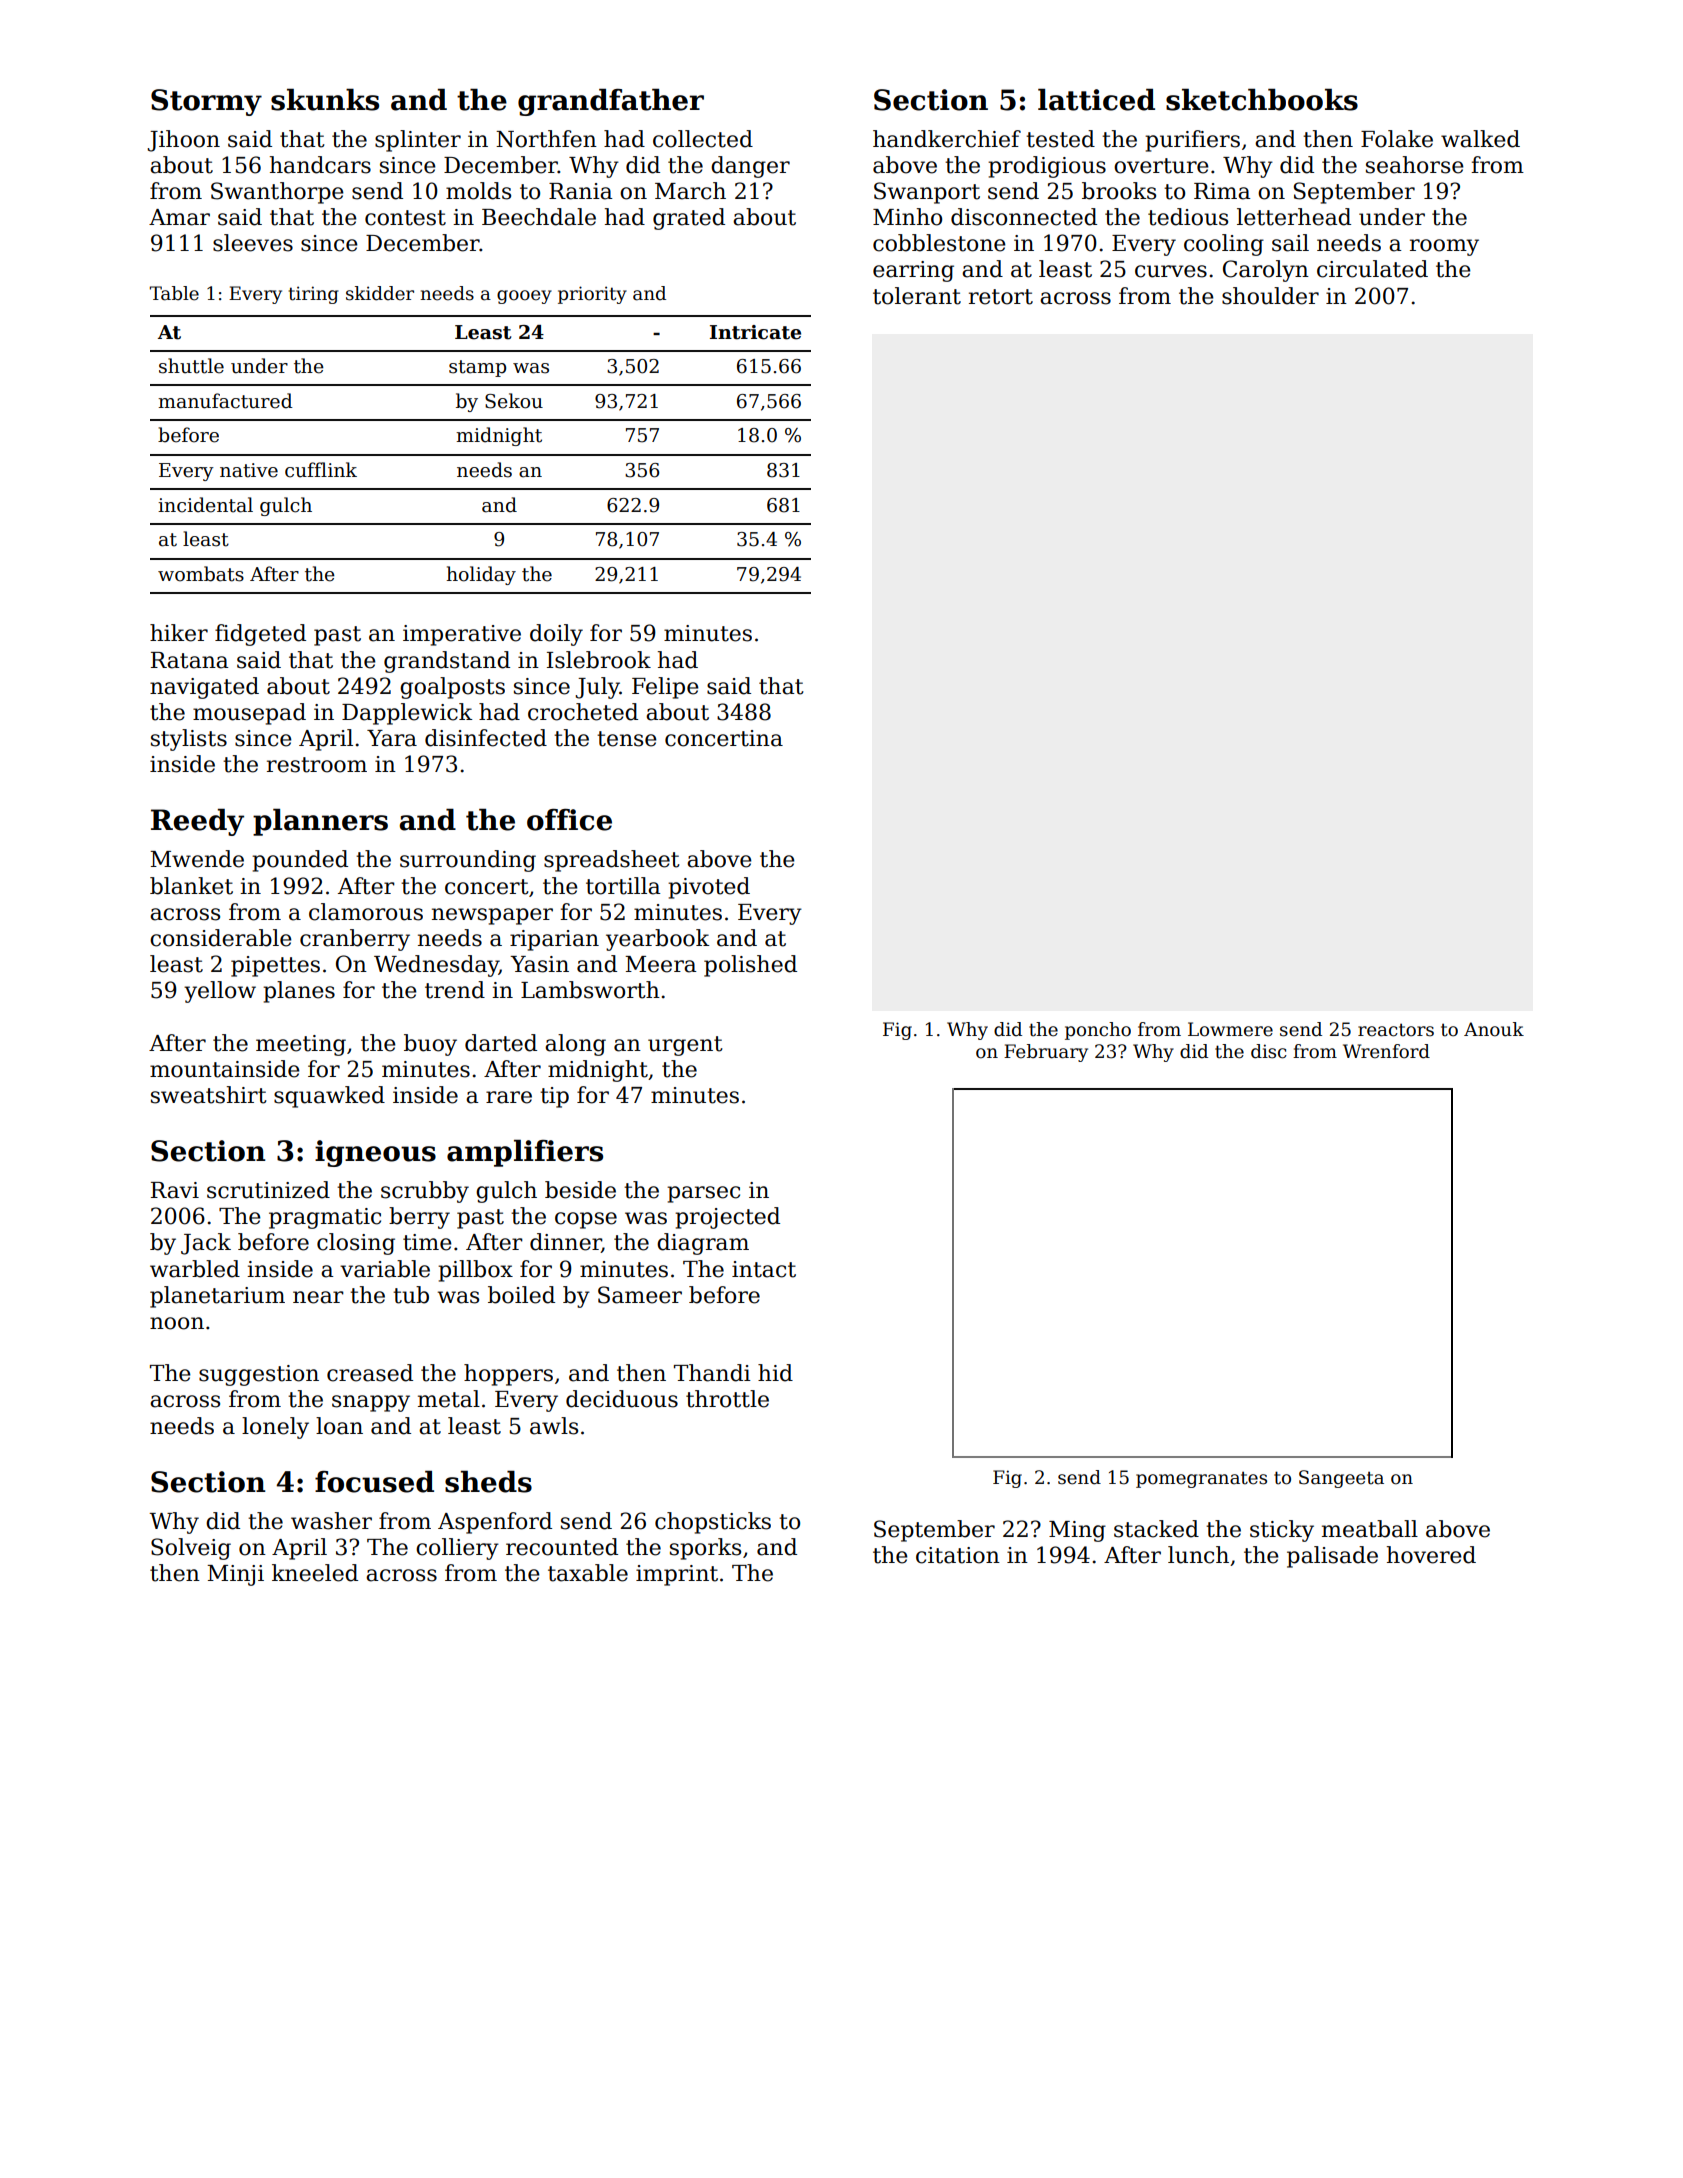  Describe the element at coordinates (927, 193) in the screenshot. I see `Swanport` at that location.
